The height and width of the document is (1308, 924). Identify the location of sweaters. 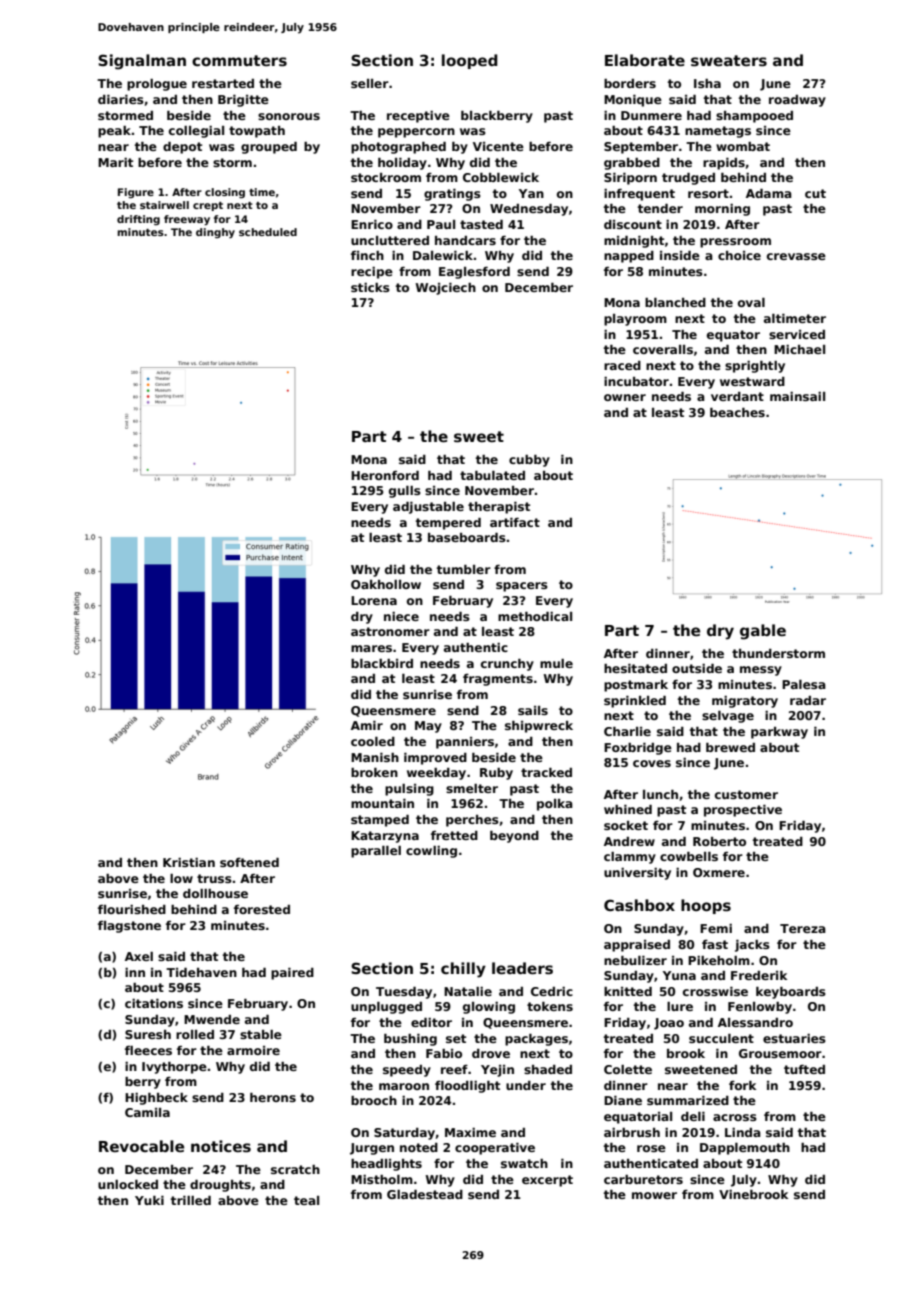
(729, 61).
